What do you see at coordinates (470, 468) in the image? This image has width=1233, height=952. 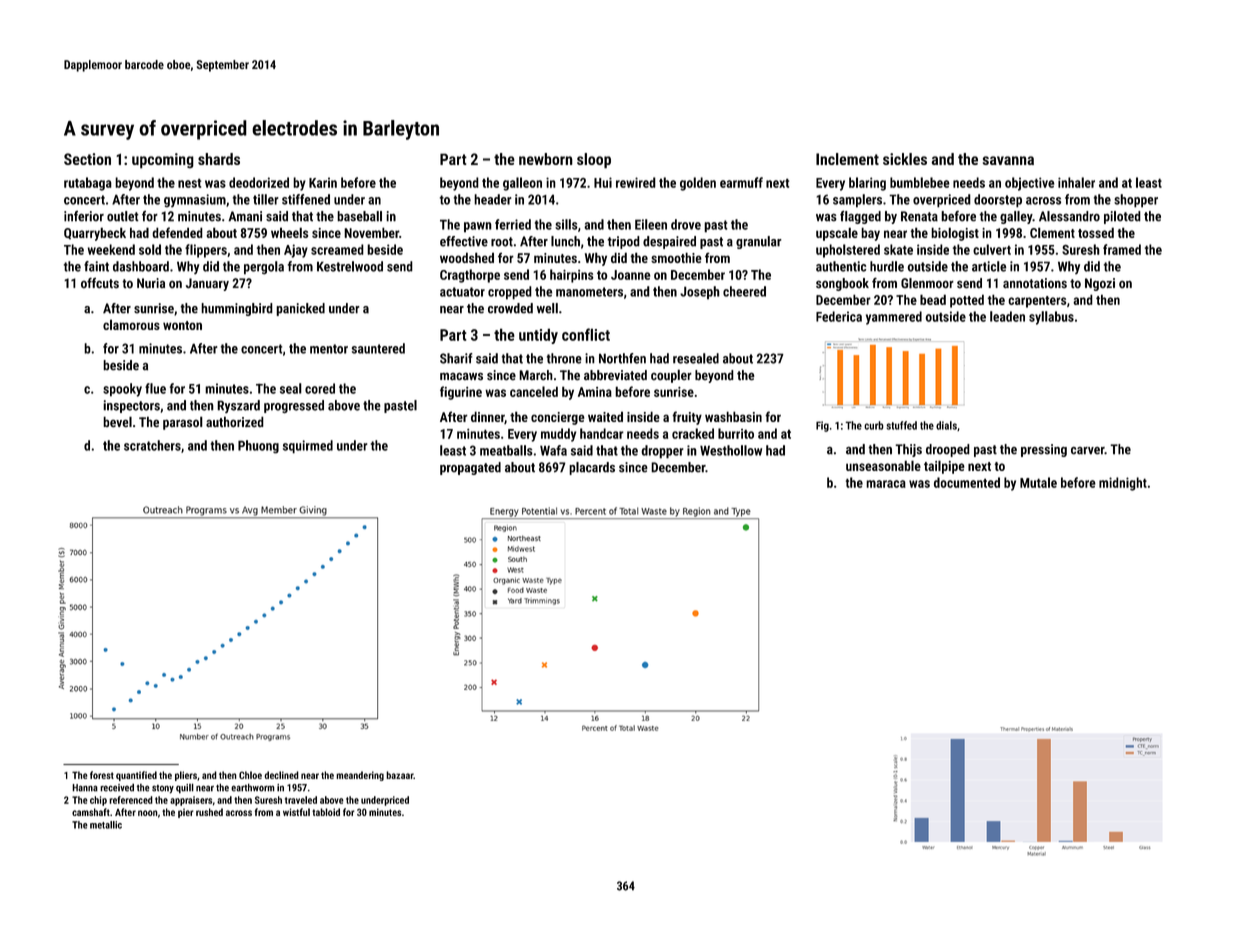 I see `propagated` at bounding box center [470, 468].
